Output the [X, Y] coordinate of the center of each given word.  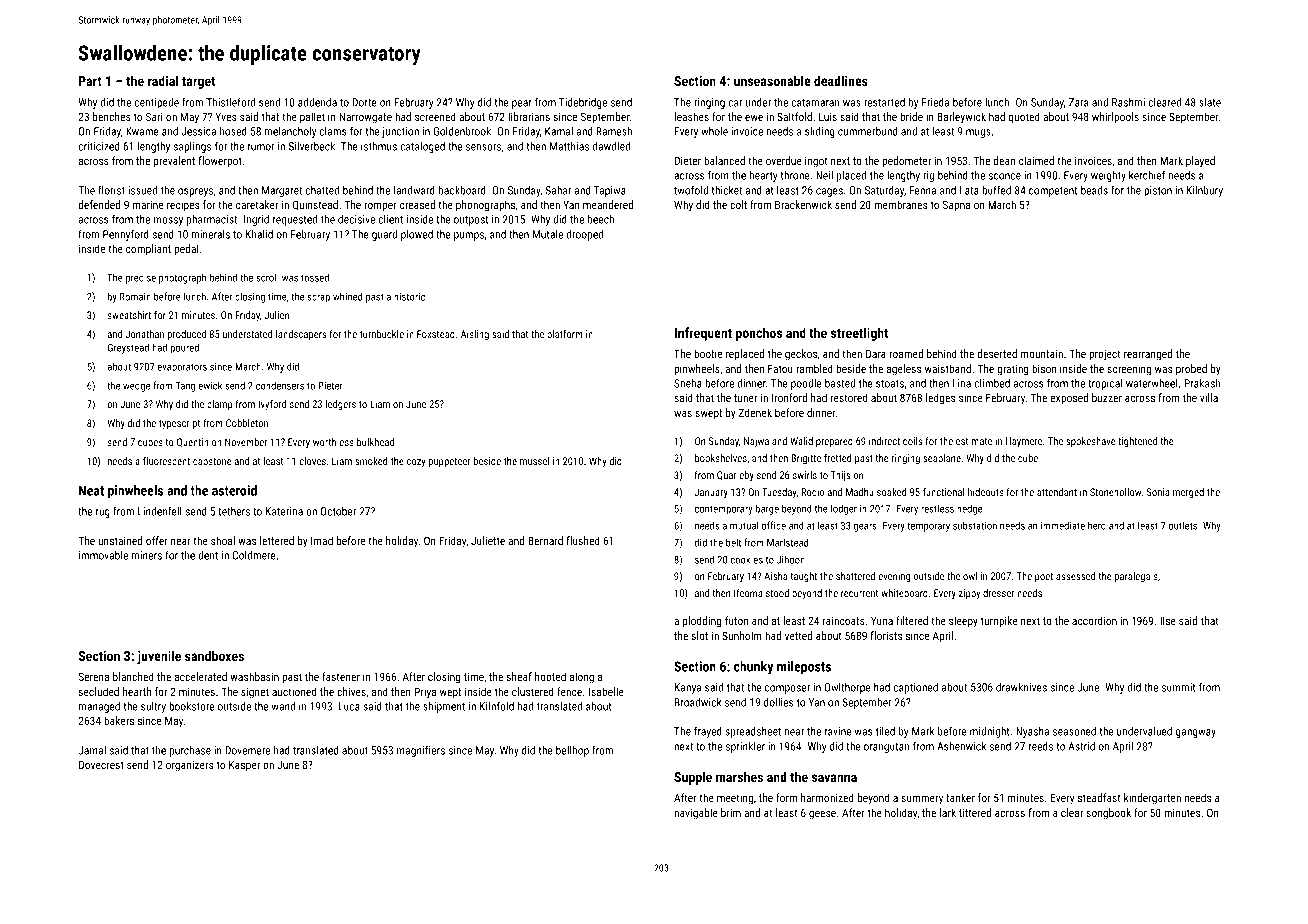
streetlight [859, 334]
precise [141, 279]
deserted [997, 353]
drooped [585, 235]
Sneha [688, 383]
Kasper [244, 766]
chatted [322, 190]
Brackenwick [803, 204]
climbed [992, 383]
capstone [212, 462]
